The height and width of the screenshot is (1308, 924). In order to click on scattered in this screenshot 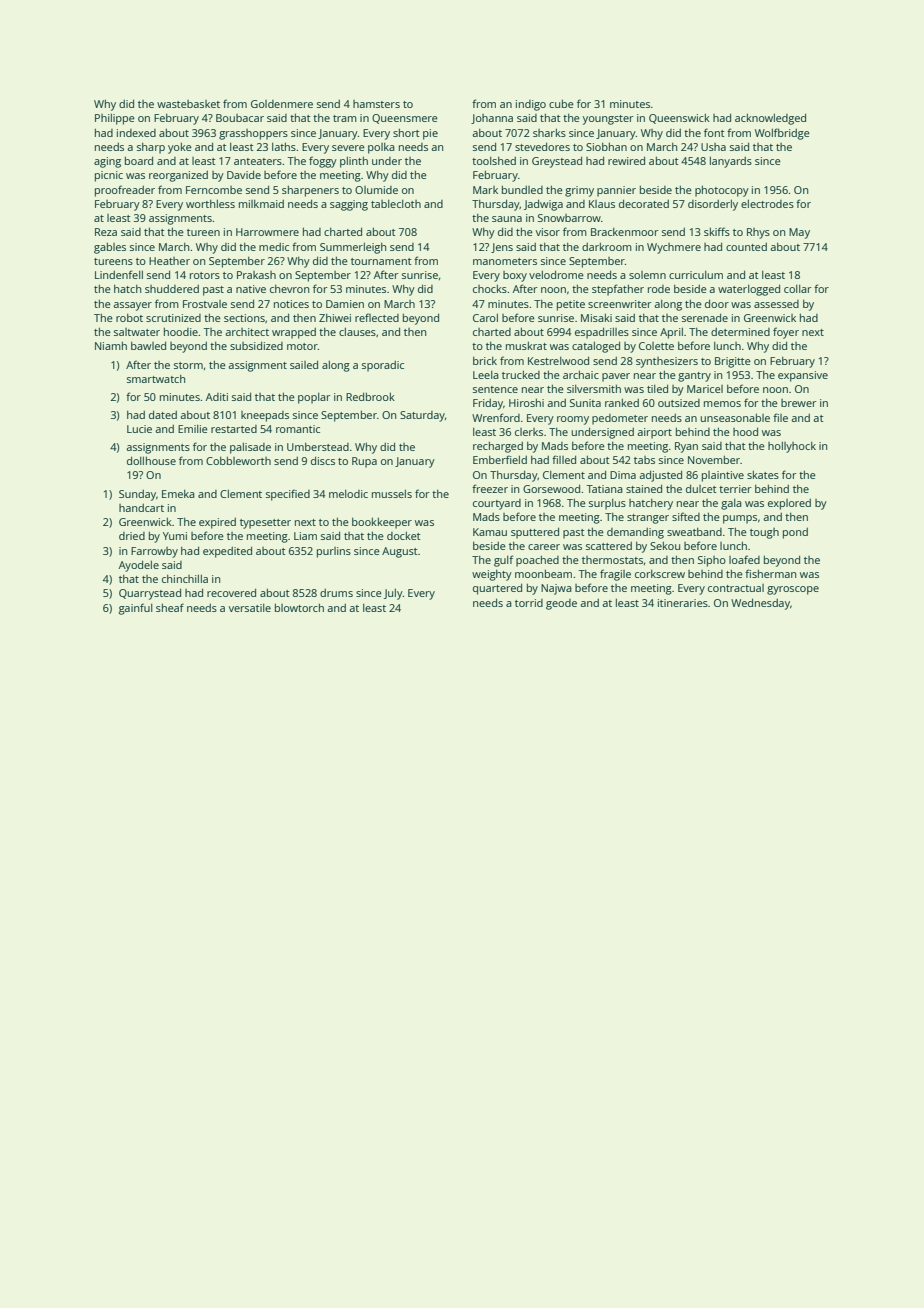, I will do `click(609, 546)`.
